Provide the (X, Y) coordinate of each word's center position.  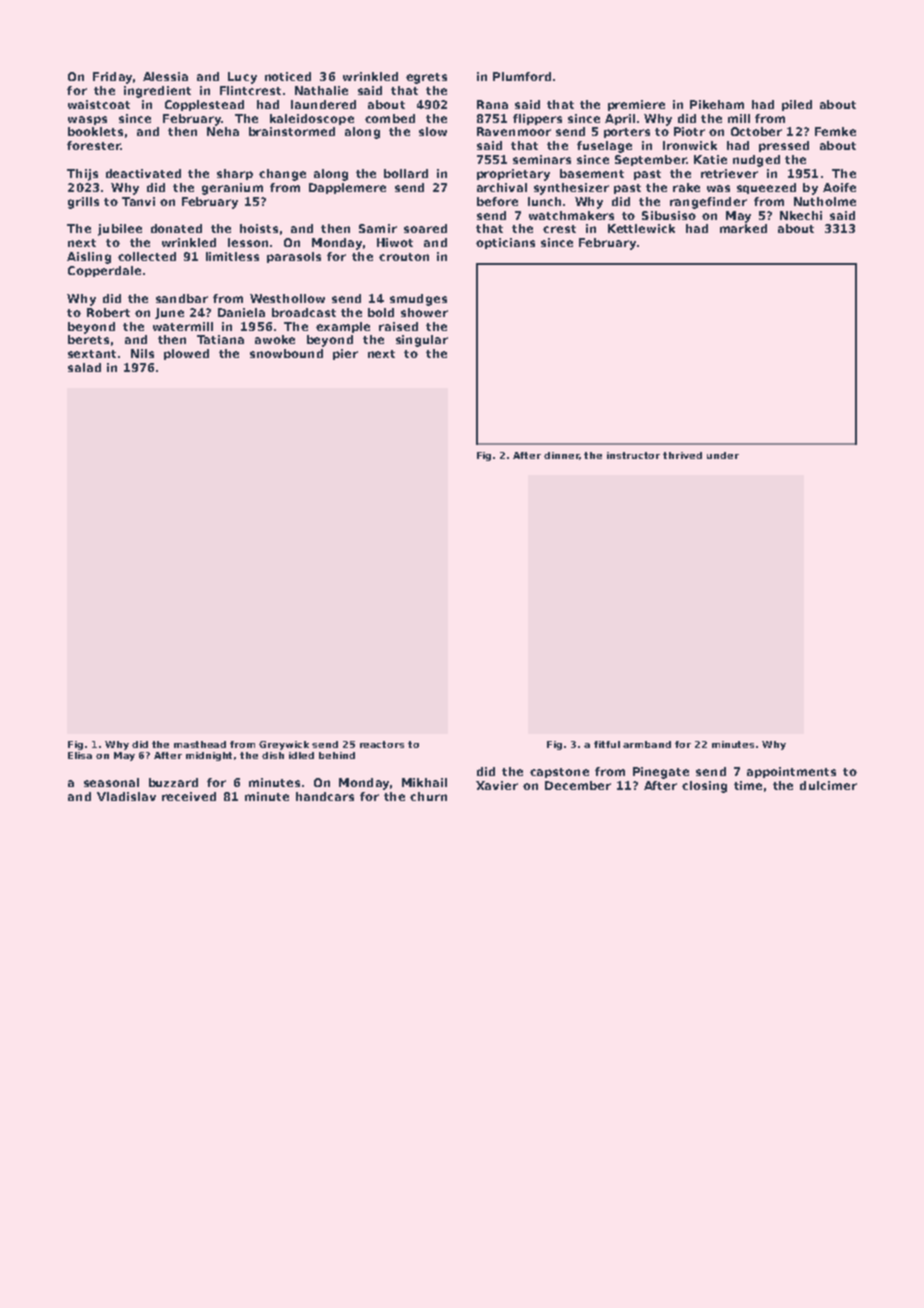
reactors (382, 744)
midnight (209, 756)
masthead (200, 744)
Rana (492, 104)
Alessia (165, 76)
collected (147, 256)
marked (743, 228)
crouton (404, 257)
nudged (756, 161)
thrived (682, 455)
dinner (561, 455)
